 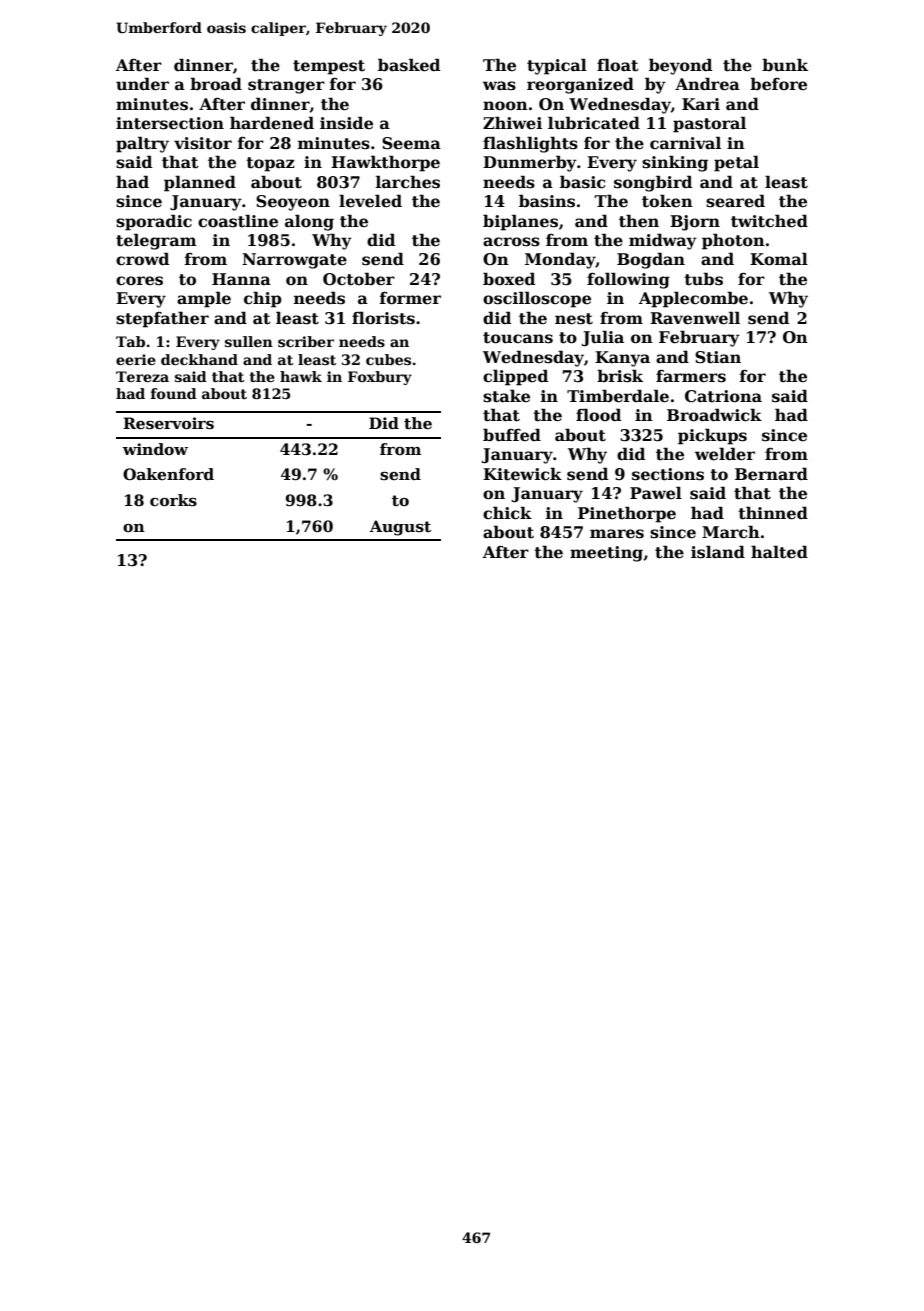 What do you see at coordinates (380, 378) in the page?
I see `Foxbury` at bounding box center [380, 378].
